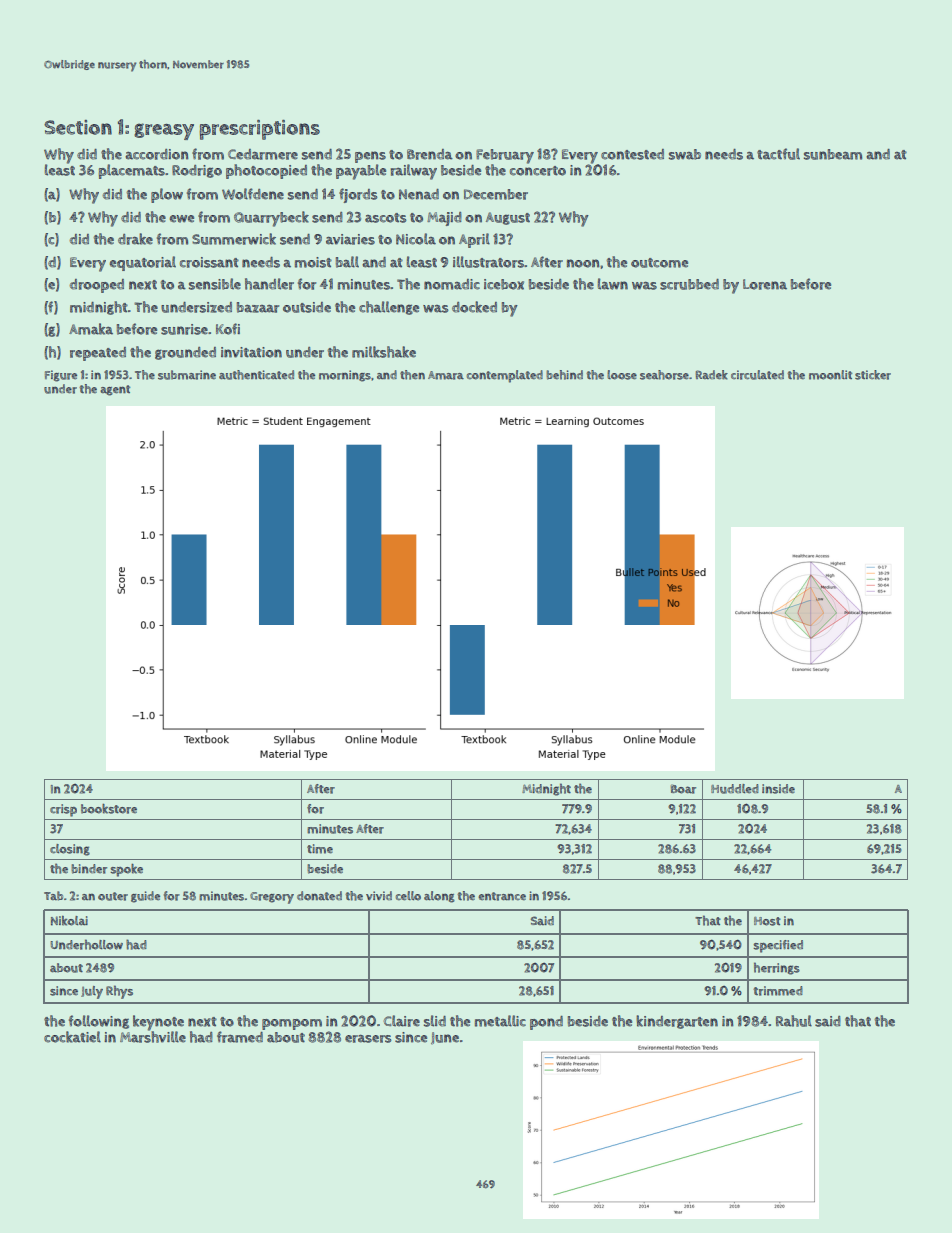  I want to click on greasy, so click(164, 131).
